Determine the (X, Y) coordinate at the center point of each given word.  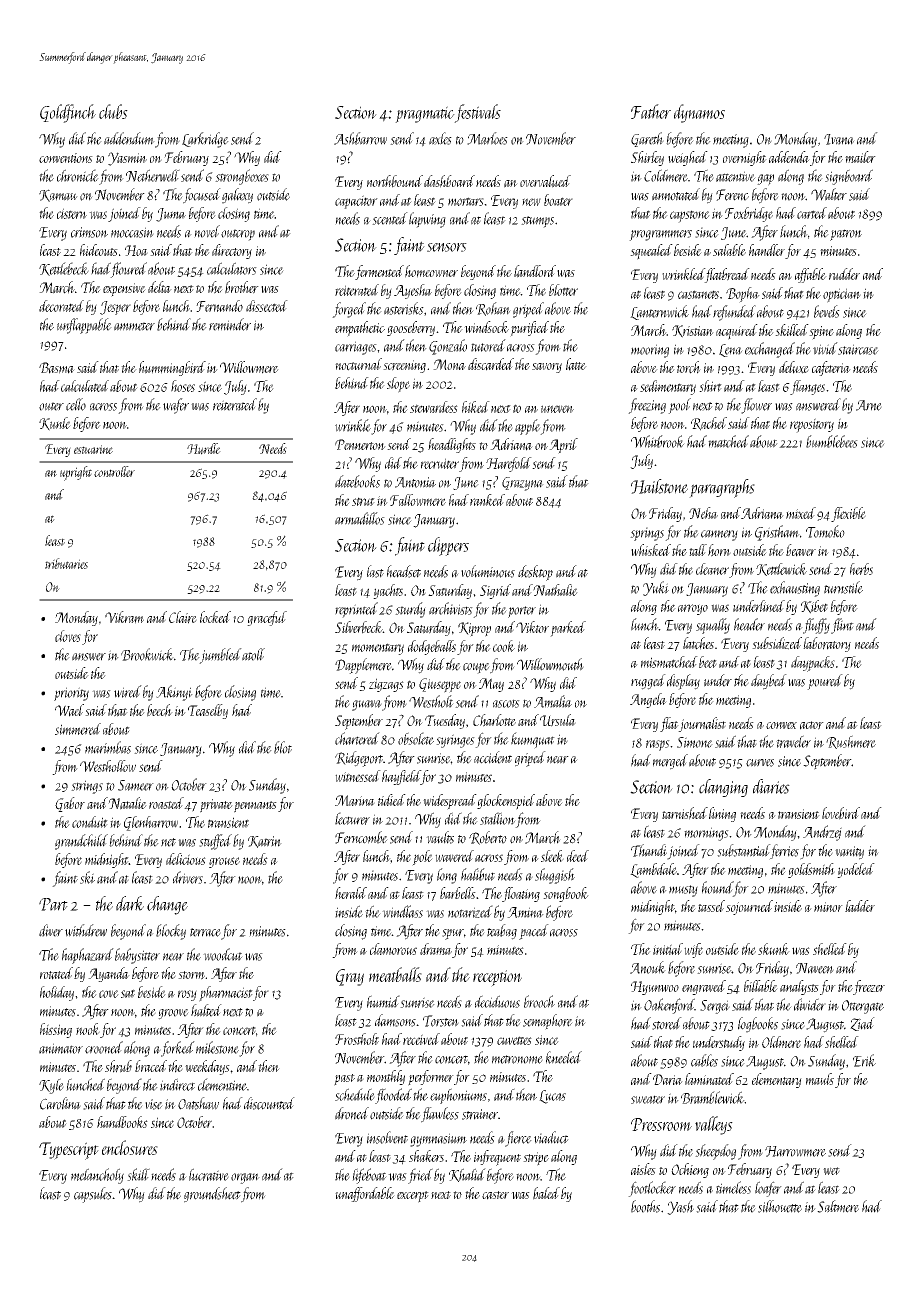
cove (109, 994)
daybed (769, 682)
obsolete (416, 738)
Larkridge (205, 140)
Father (651, 111)
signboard (849, 177)
